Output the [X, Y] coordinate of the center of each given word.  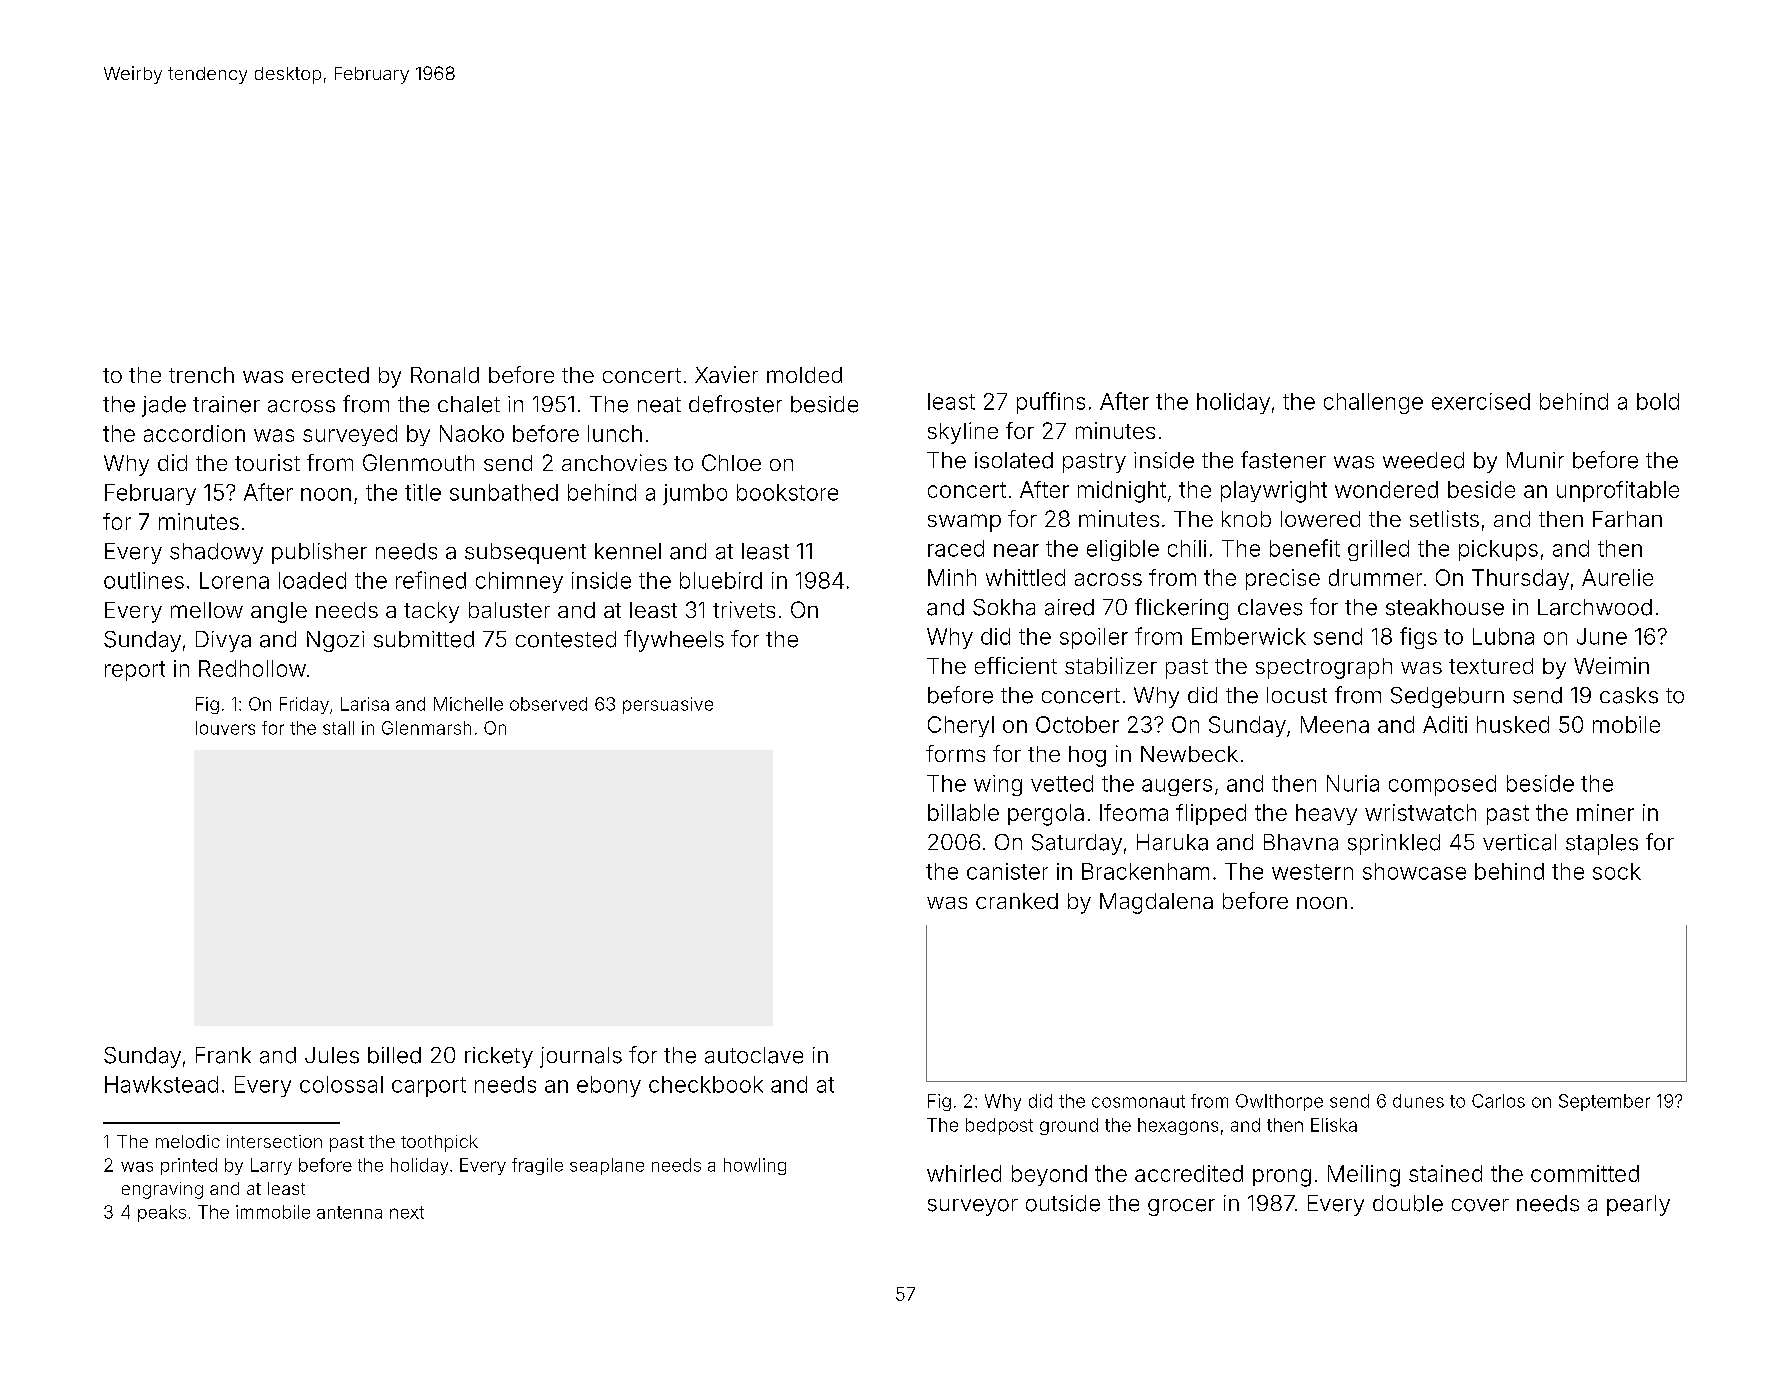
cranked [1017, 901]
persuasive [668, 705]
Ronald [445, 375]
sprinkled [1394, 844]
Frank [223, 1055]
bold [1658, 401]
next [407, 1212]
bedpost [999, 1126]
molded [804, 375]
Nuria [1353, 783]
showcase [1414, 871]
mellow [207, 610]
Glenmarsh [426, 728]
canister [1007, 871]
